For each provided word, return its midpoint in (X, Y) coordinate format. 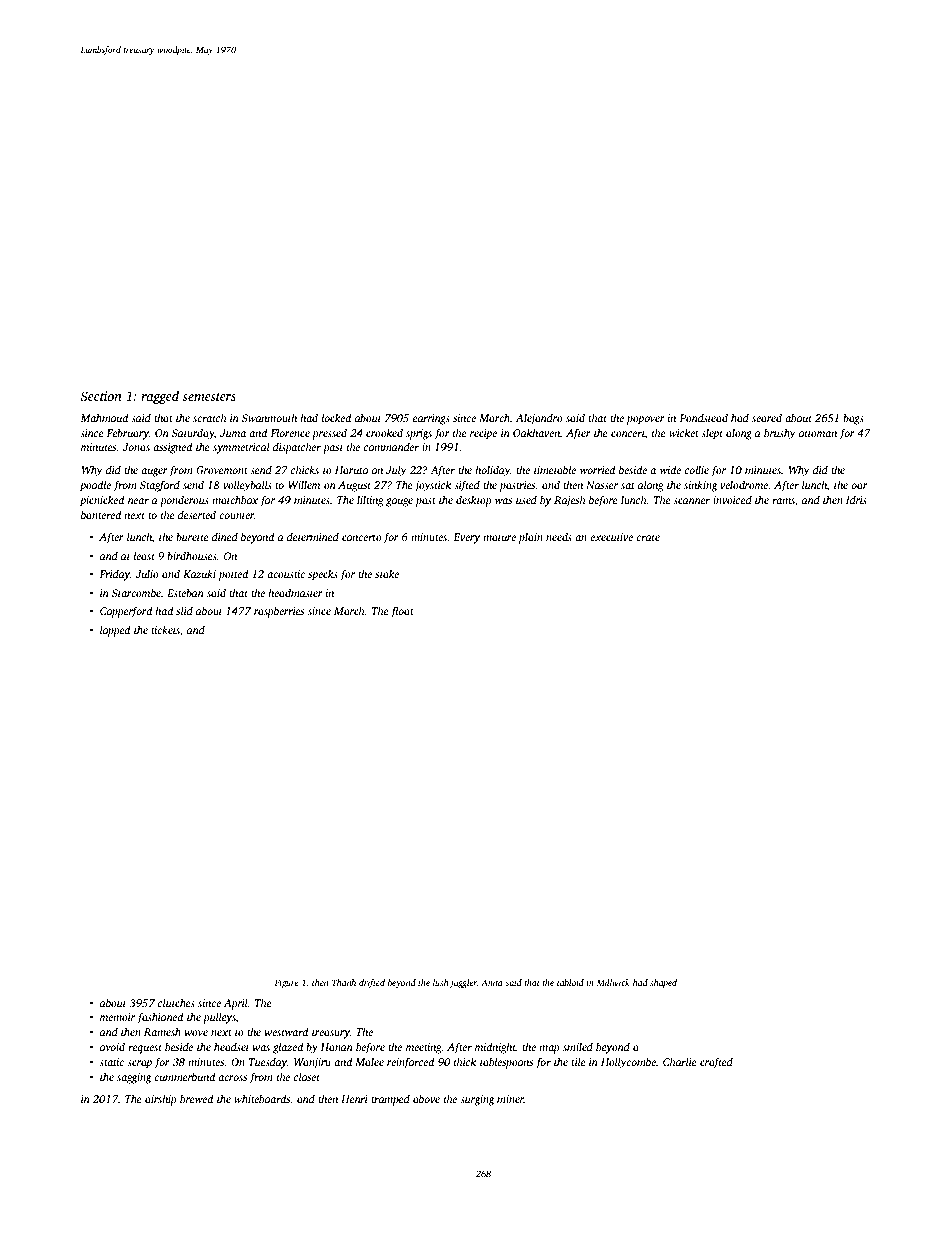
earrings (431, 419)
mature (499, 537)
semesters (209, 397)
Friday (114, 575)
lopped (115, 631)
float (402, 612)
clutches (176, 1002)
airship (161, 1100)
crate (648, 537)
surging (477, 1100)
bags (853, 419)
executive (611, 537)
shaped (663, 983)
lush (440, 982)
